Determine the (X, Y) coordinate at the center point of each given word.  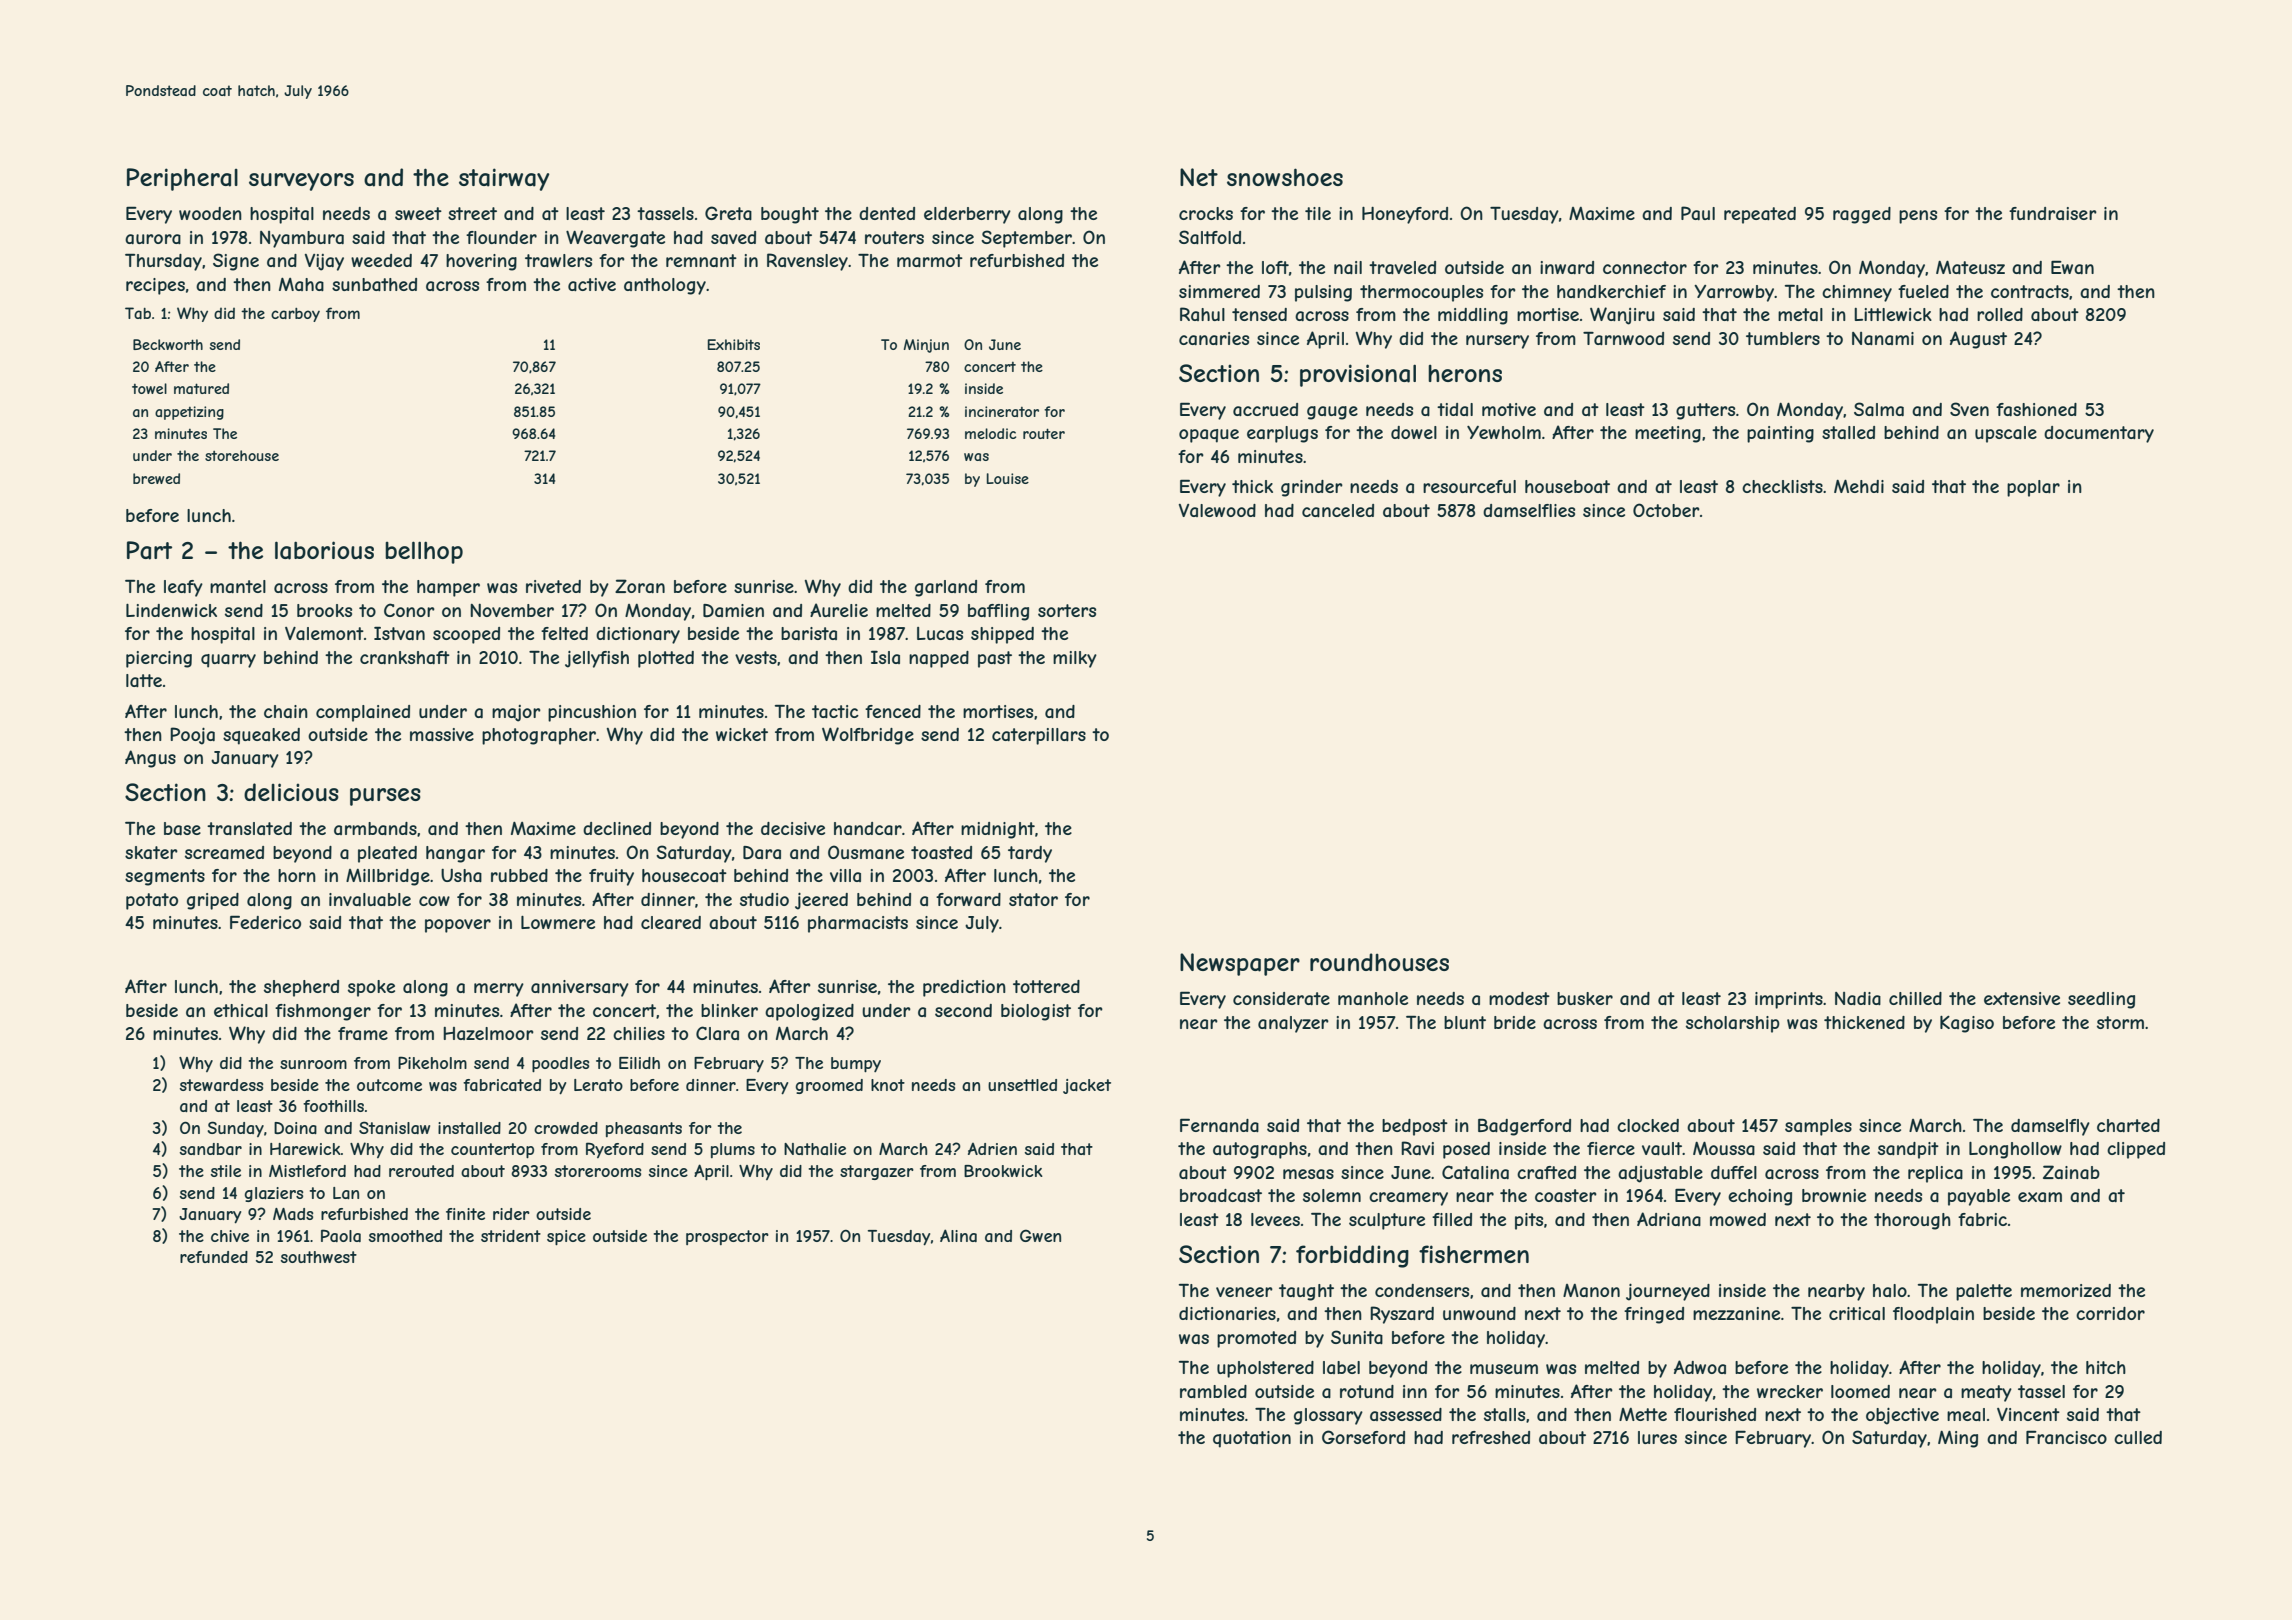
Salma (1879, 409)
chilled (1915, 998)
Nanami (1883, 338)
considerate (1281, 998)
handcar (868, 828)
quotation (1252, 1439)
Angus (150, 759)
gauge (1332, 413)
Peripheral (182, 179)
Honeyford (1405, 215)
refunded (214, 1257)
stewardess (221, 1085)
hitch (2106, 1367)
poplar (2033, 488)
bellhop (424, 552)
